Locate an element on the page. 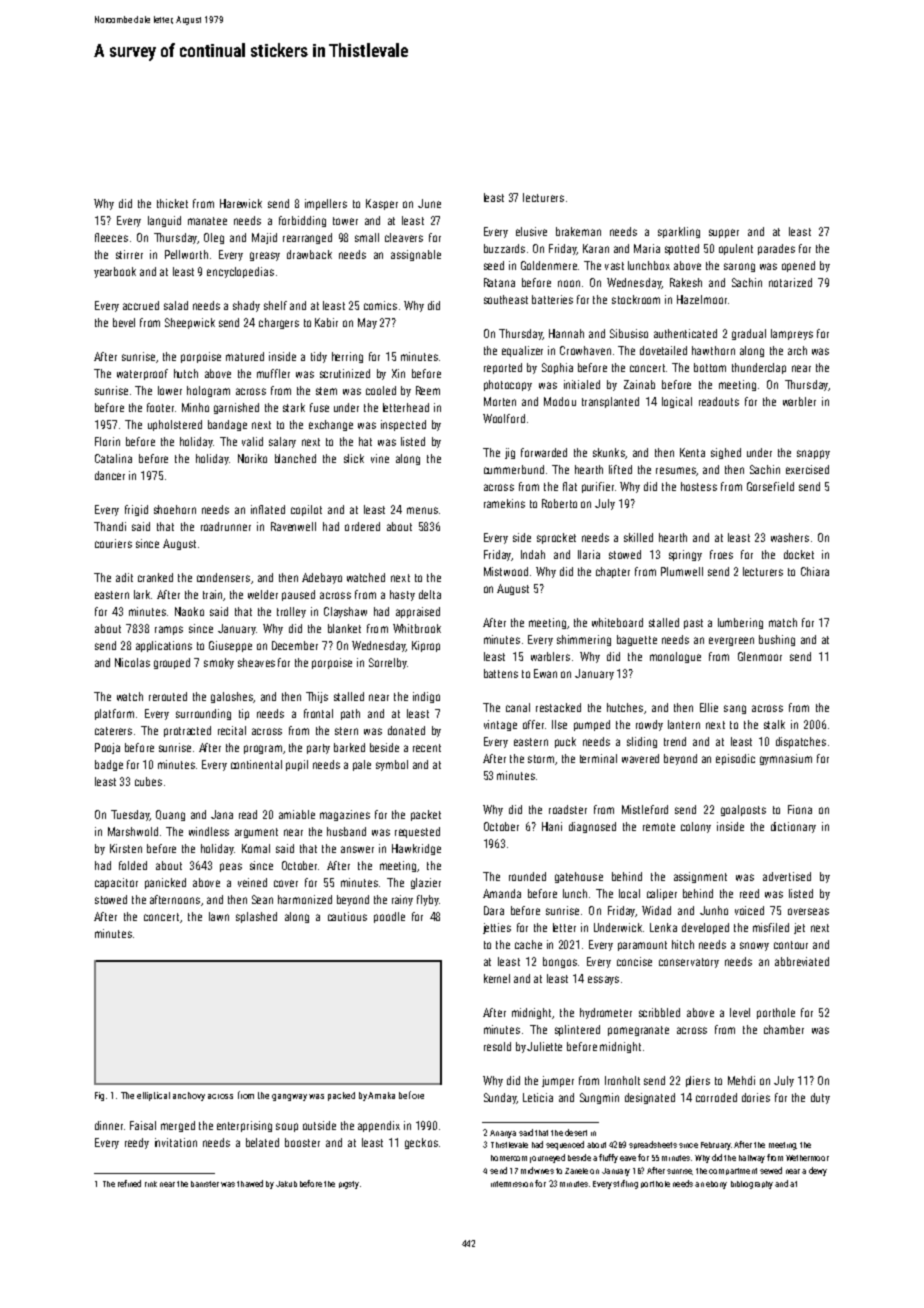 Image resolution: width=924 pixels, height=1308 pixels. recital is located at coordinates (232, 730).
